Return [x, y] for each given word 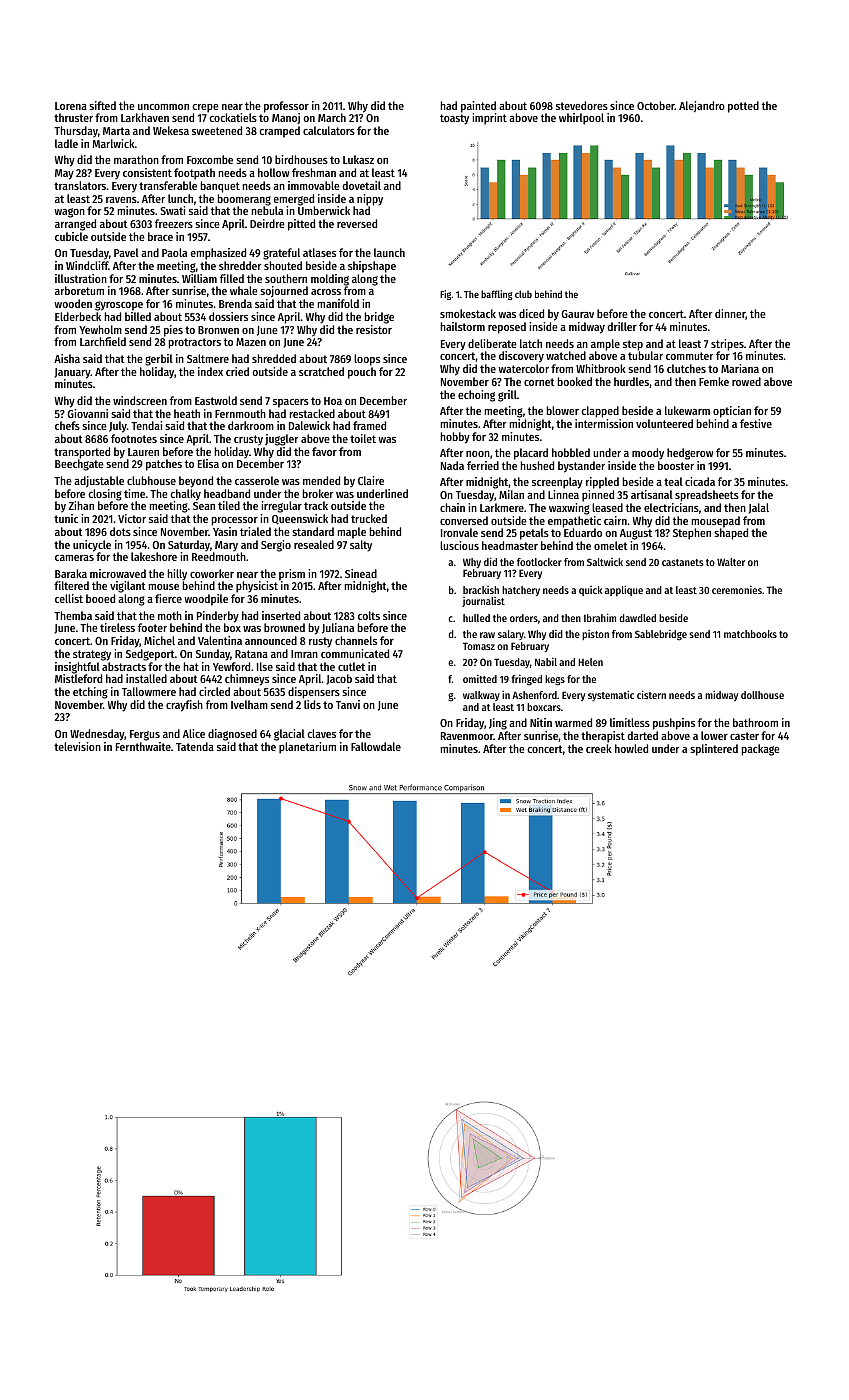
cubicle [71, 236]
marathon [136, 159]
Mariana [740, 368]
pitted [301, 225]
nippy [370, 200]
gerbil [159, 360]
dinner [730, 314]
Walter [731, 562]
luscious [459, 545]
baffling [497, 295]
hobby [455, 438]
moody [648, 454]
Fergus [145, 735]
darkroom [251, 425]
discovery [521, 357]
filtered [71, 585]
